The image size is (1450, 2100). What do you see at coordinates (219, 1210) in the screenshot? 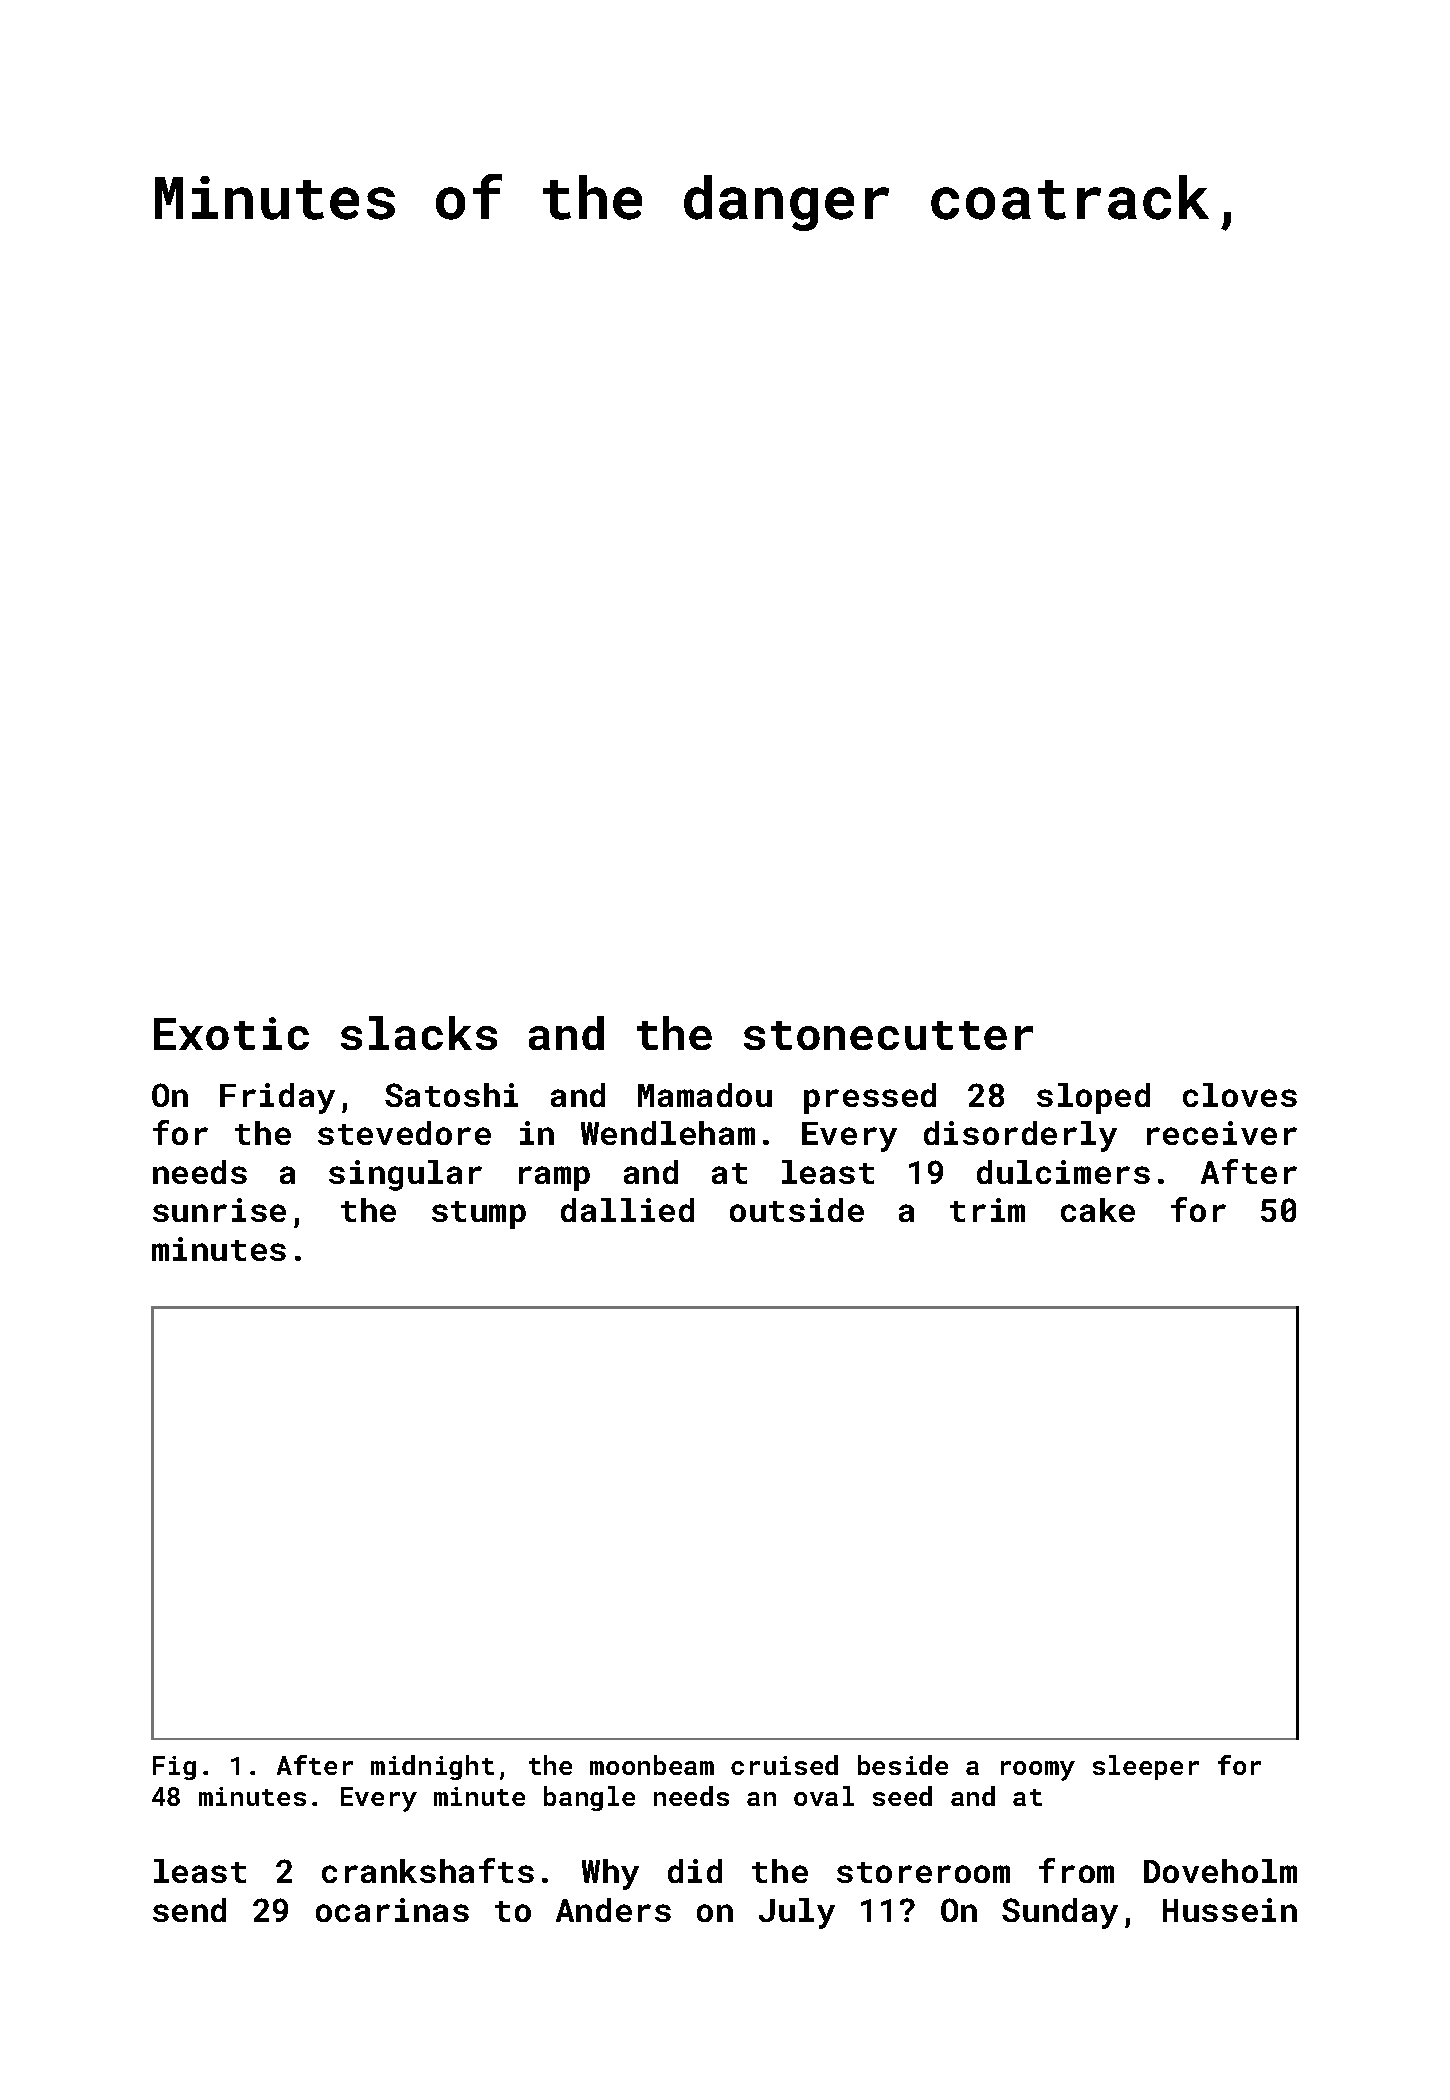
I see `sunrise` at bounding box center [219, 1210].
